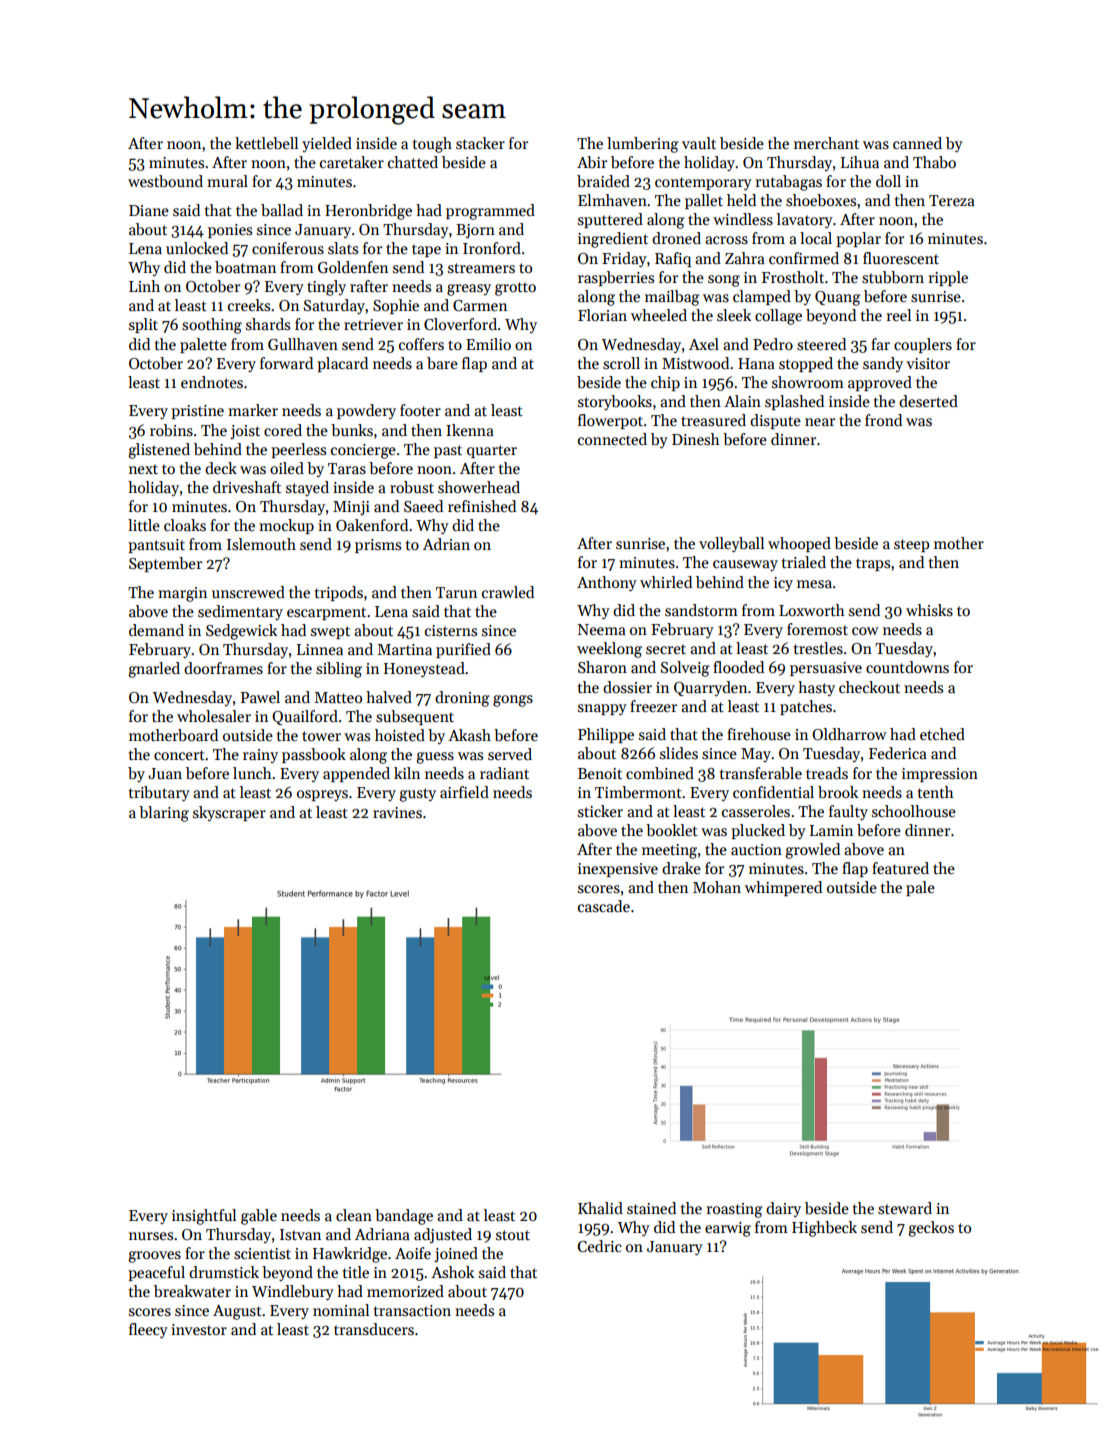 The width and height of the page is (1118, 1447). What do you see at coordinates (164, 814) in the page?
I see `blaring` at bounding box center [164, 814].
